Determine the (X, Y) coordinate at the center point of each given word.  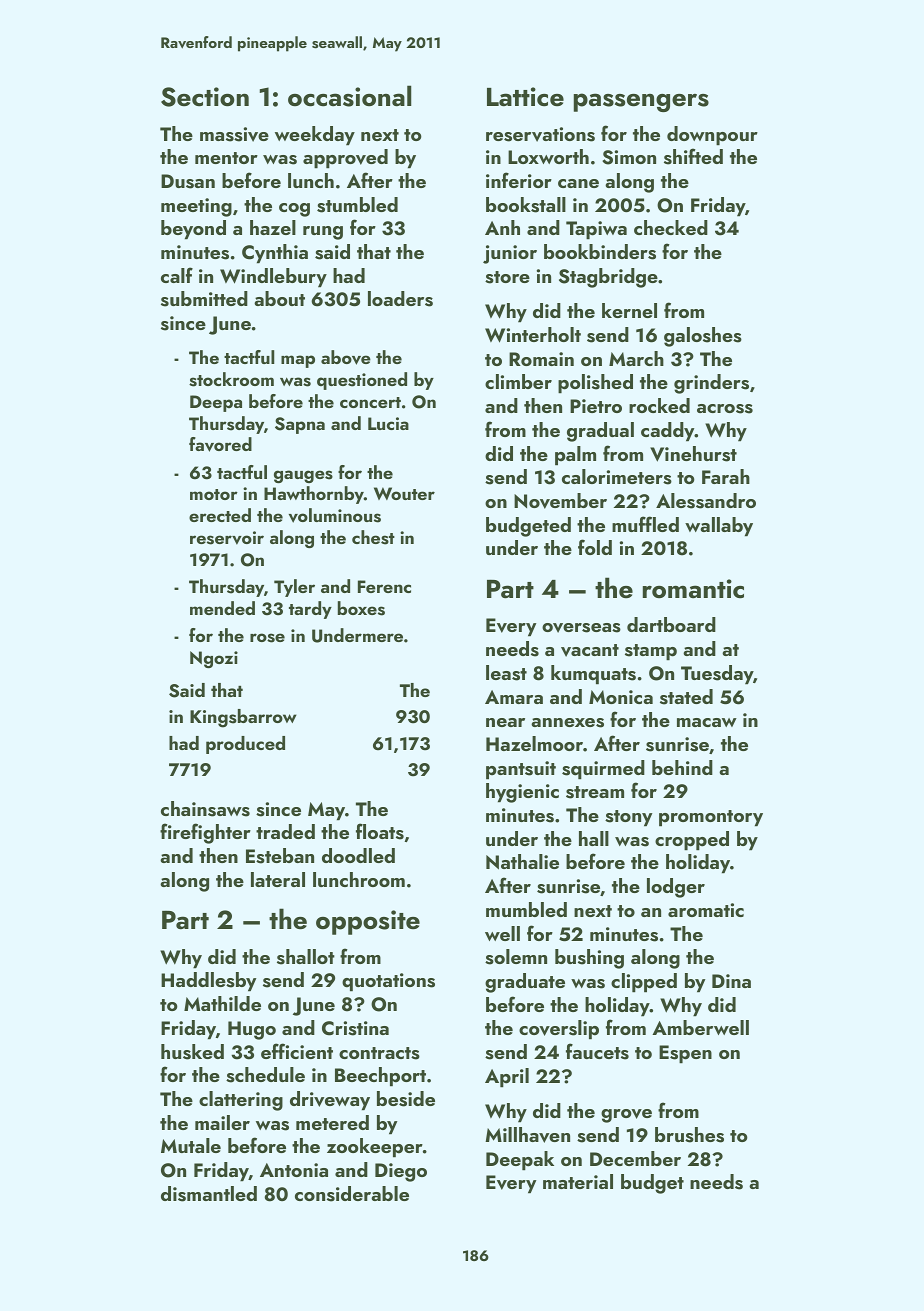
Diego (401, 1172)
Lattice (525, 97)
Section (205, 97)
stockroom (231, 379)
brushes (689, 1135)
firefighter (205, 833)
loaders (400, 299)
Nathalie (522, 862)
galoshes (703, 337)
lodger (676, 888)
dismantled (209, 1194)
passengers (641, 102)
